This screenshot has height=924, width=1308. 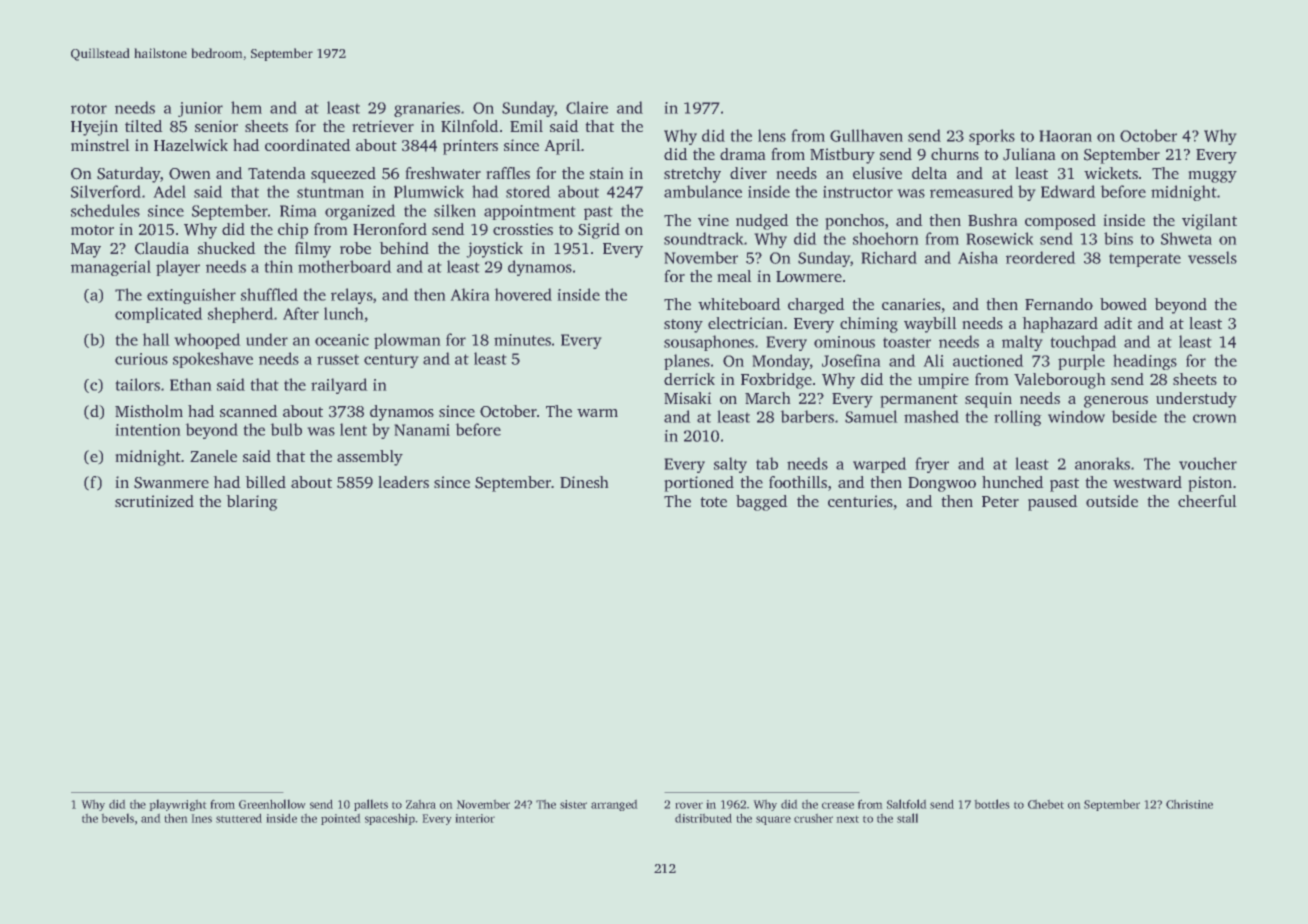 I want to click on stored, so click(x=528, y=191).
